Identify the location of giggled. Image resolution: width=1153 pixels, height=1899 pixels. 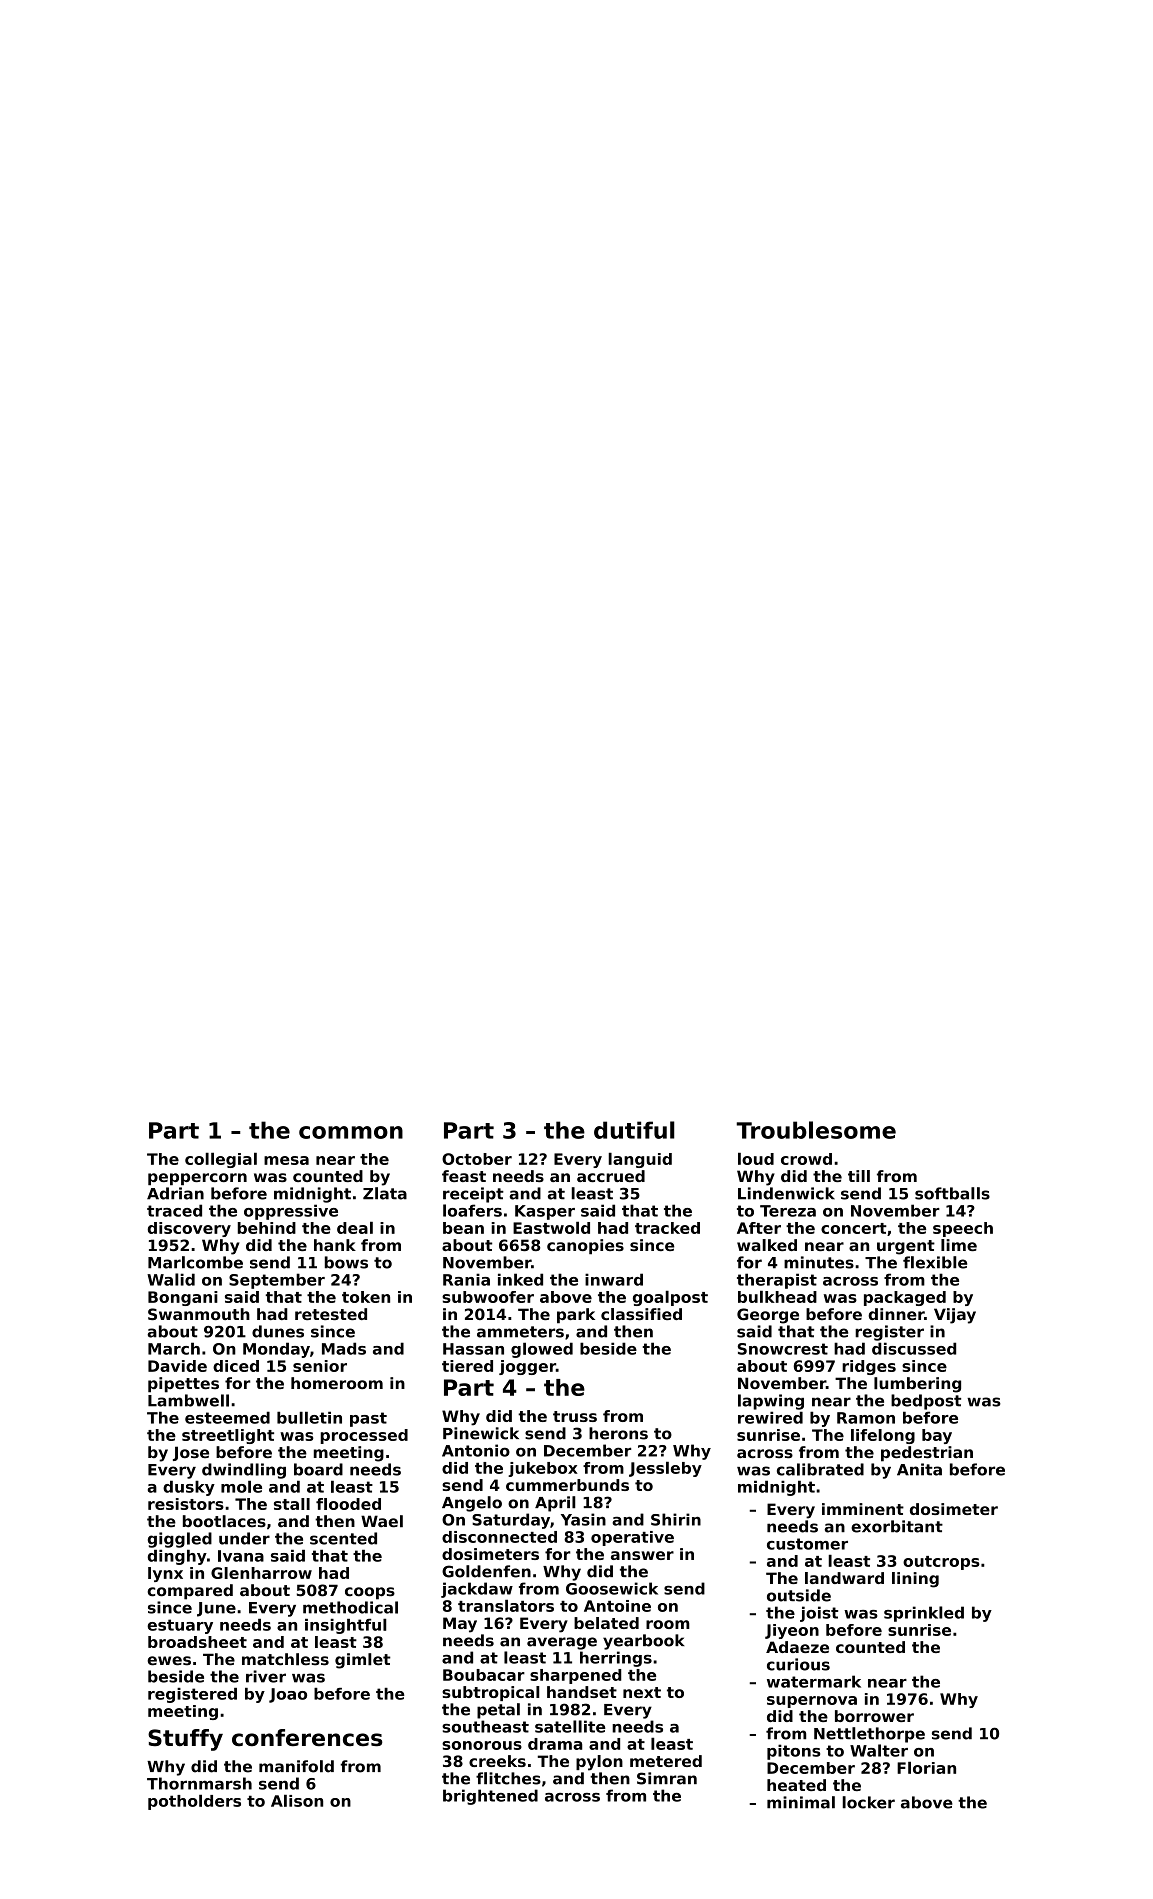
(180, 1540).
